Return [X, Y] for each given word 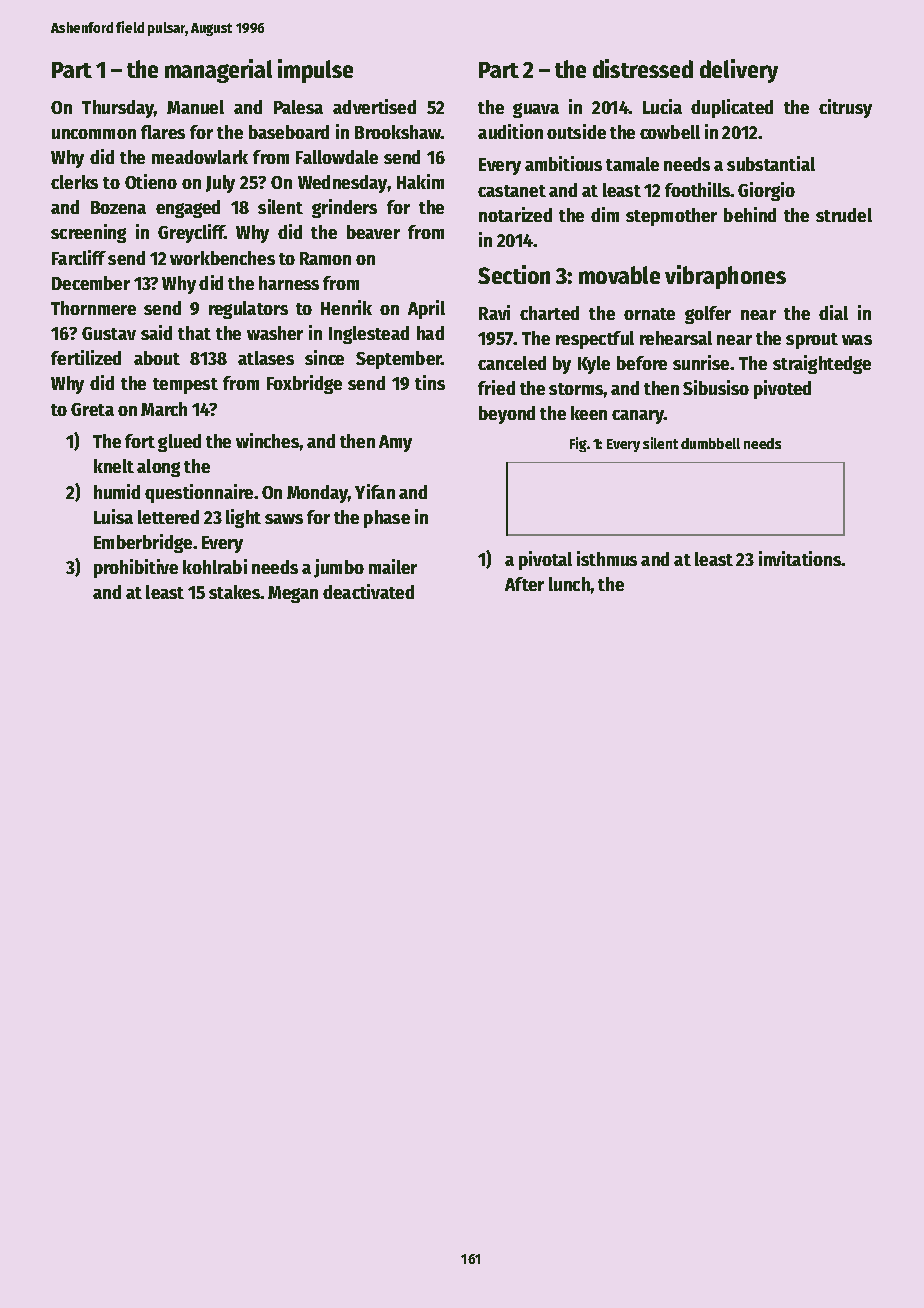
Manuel [195, 107]
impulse [315, 71]
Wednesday [343, 184]
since [324, 357]
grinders [344, 208]
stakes [235, 592]
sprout [812, 341]
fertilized [86, 357]
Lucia [662, 106]
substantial [771, 163]
